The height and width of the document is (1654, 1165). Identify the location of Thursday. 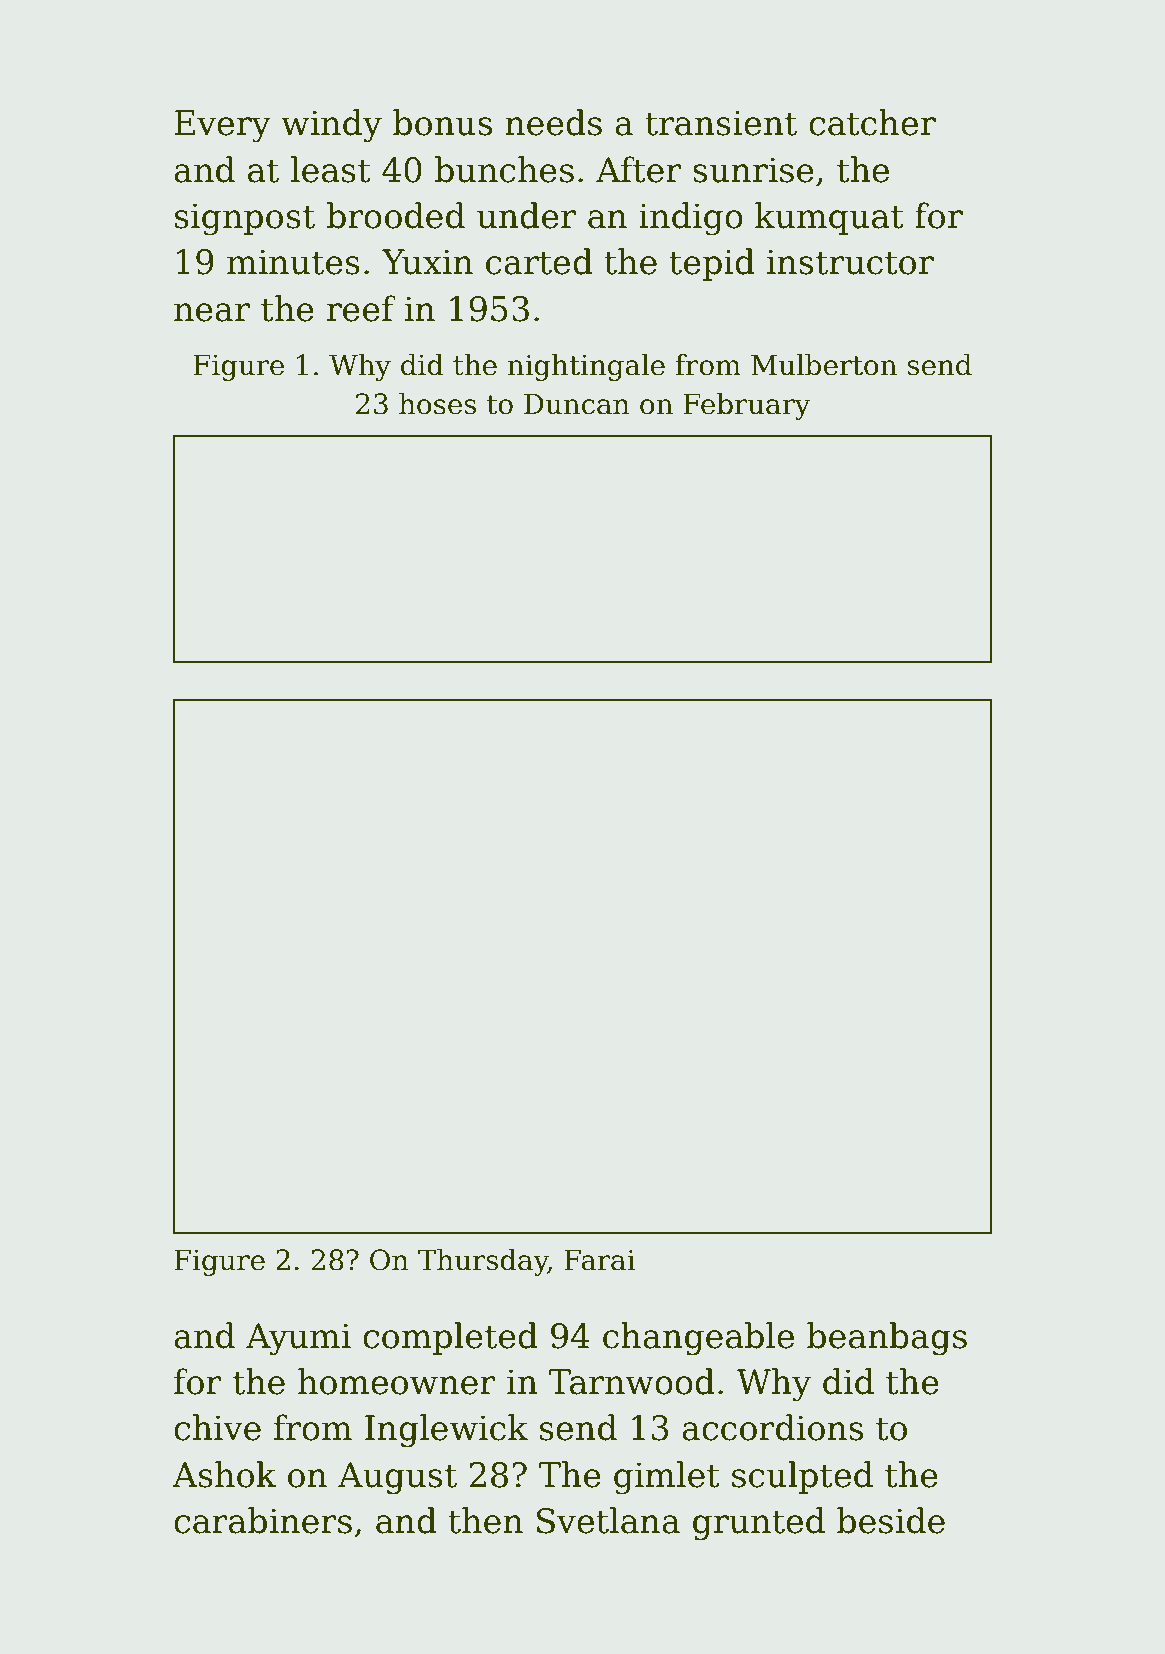
(483, 1262).
